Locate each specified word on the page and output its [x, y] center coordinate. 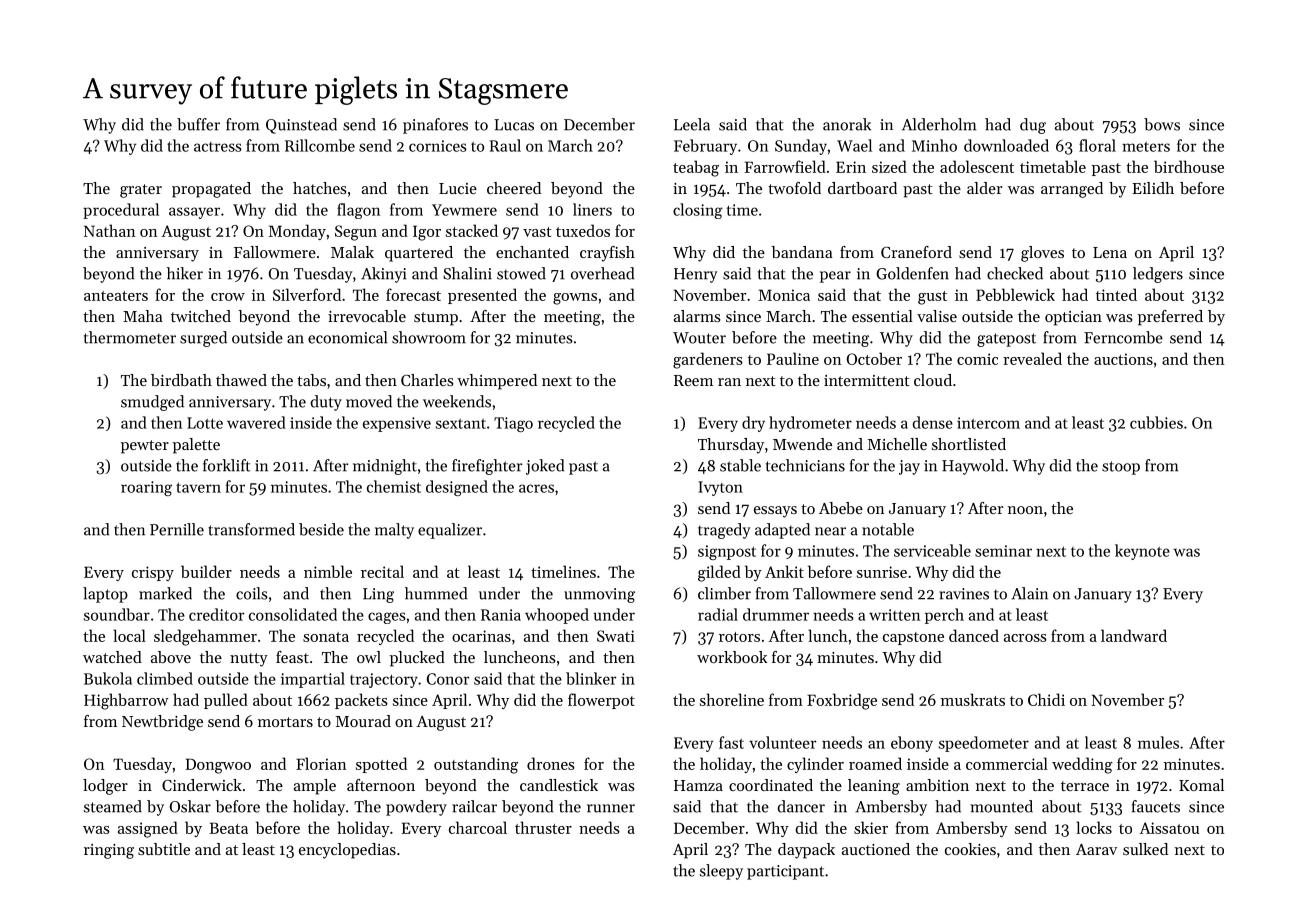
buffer [198, 124]
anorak [847, 124]
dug [1033, 126]
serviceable [932, 550]
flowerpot [601, 701]
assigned [148, 829]
